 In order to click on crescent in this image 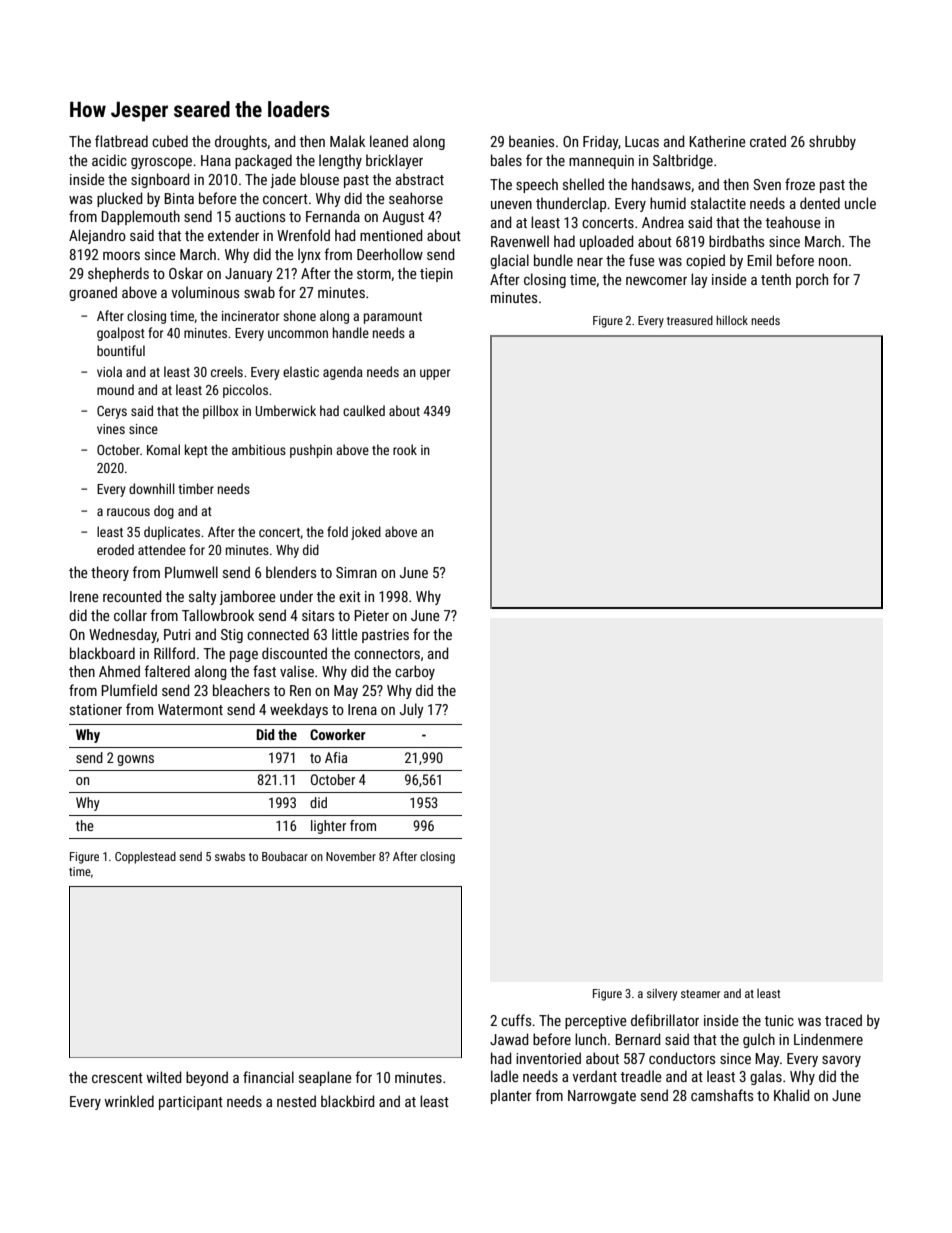, I will do `click(117, 1078)`.
